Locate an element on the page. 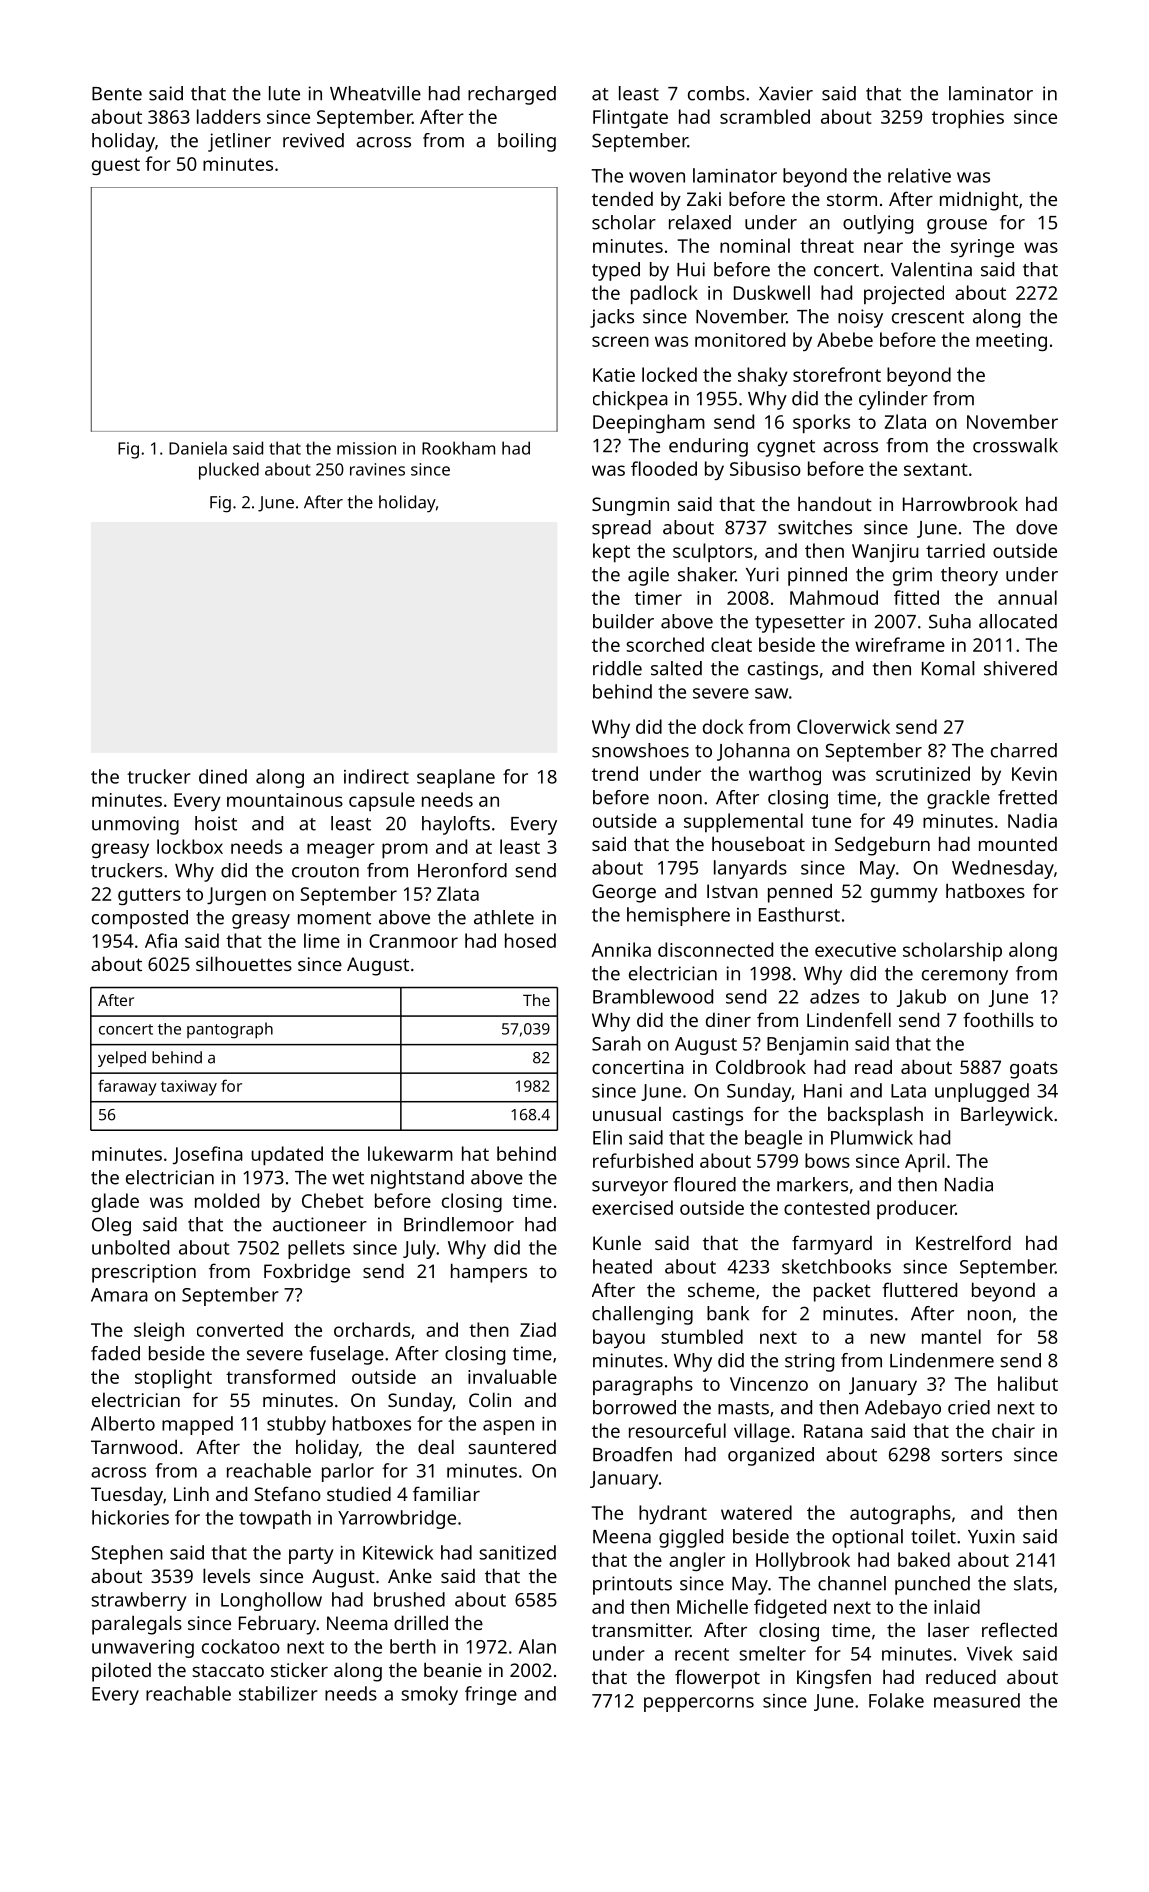 Image resolution: width=1149 pixels, height=1892 pixels. Jurgen is located at coordinates (236, 896).
